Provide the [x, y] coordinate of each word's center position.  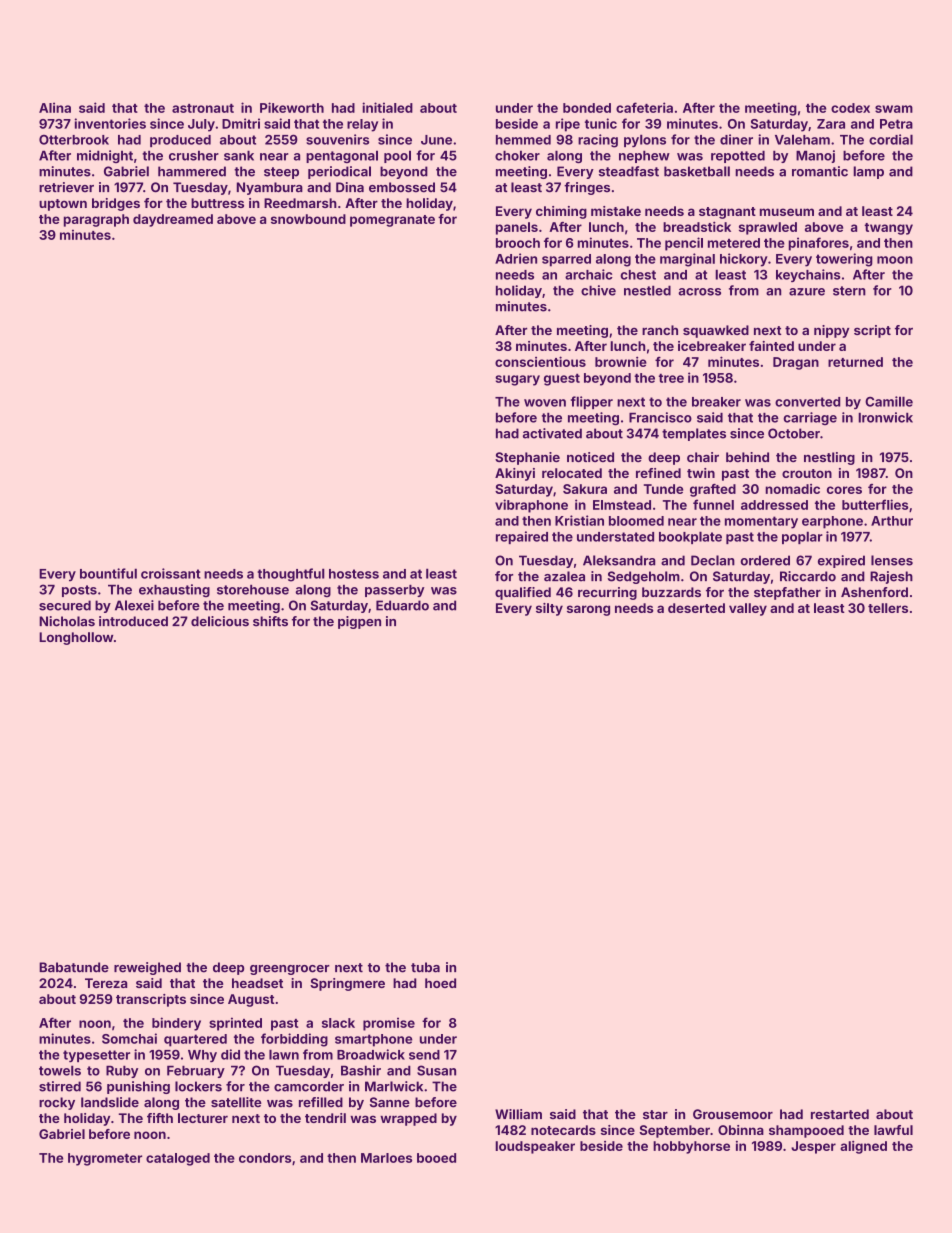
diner [736, 139]
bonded [587, 108]
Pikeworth [292, 107]
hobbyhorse [691, 1147]
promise [389, 1024]
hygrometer [105, 1159]
